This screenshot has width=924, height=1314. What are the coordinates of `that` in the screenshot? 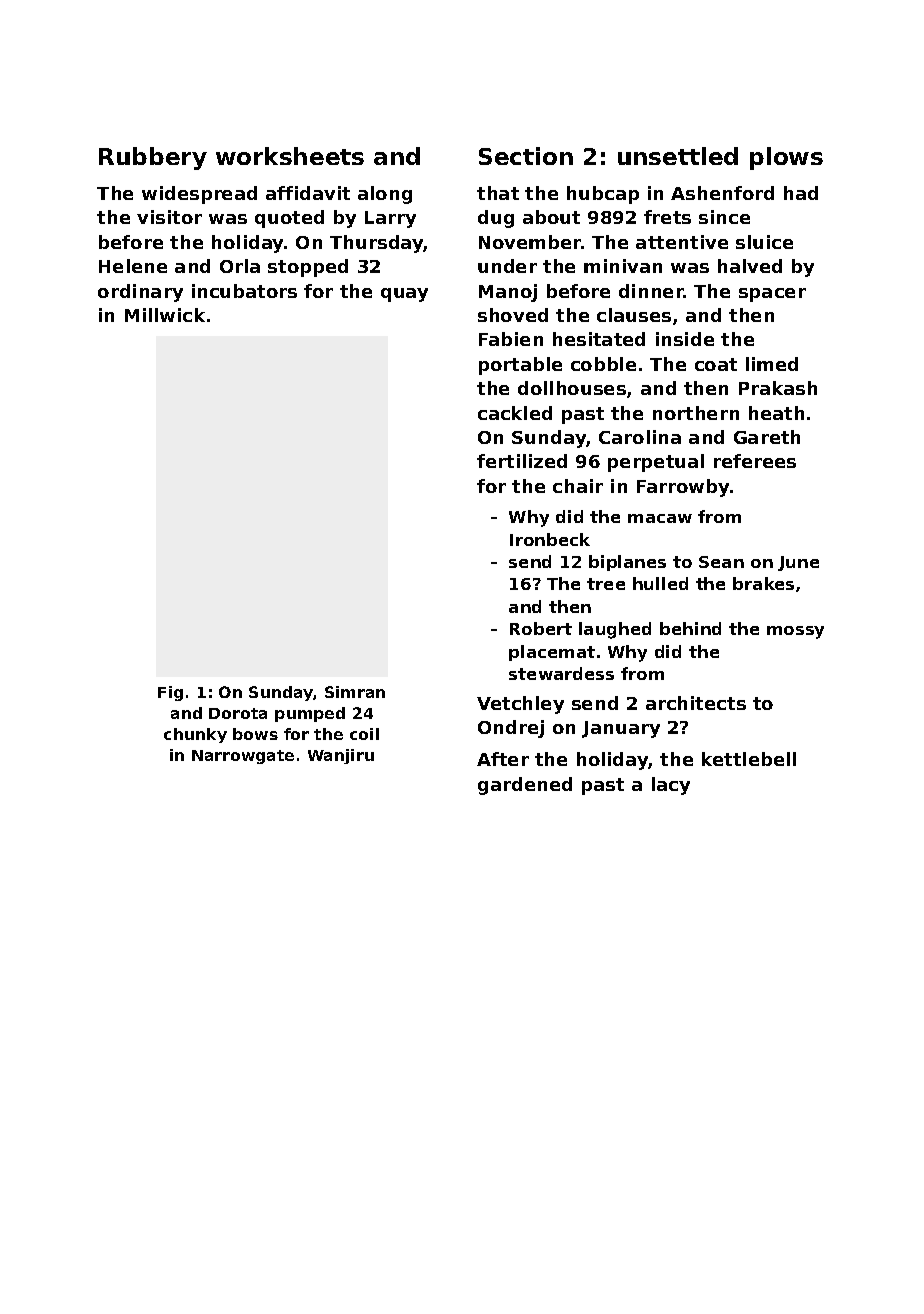 It's located at (498, 193).
